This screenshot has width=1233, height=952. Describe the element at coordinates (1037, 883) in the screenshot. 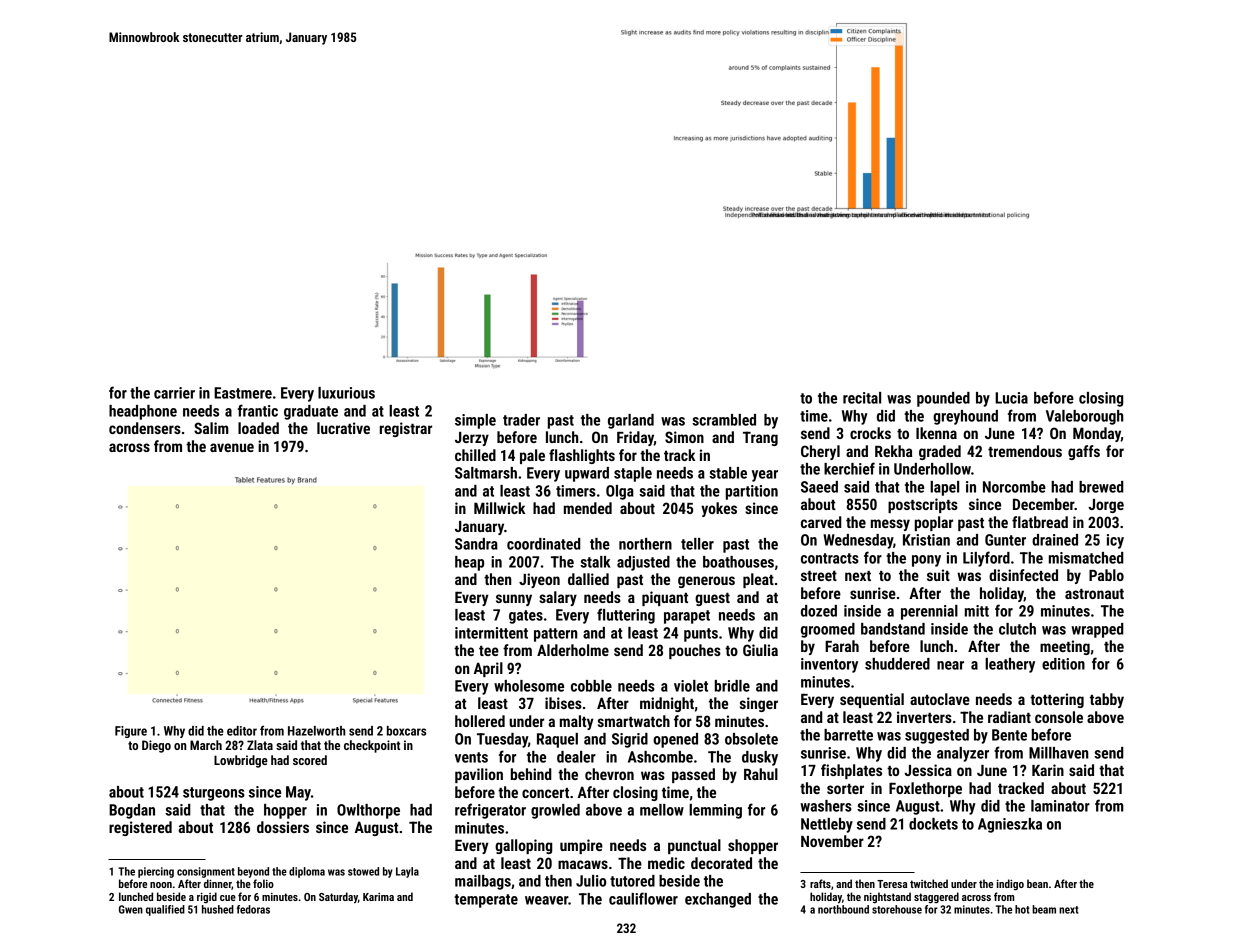

I see `bean` at that location.
